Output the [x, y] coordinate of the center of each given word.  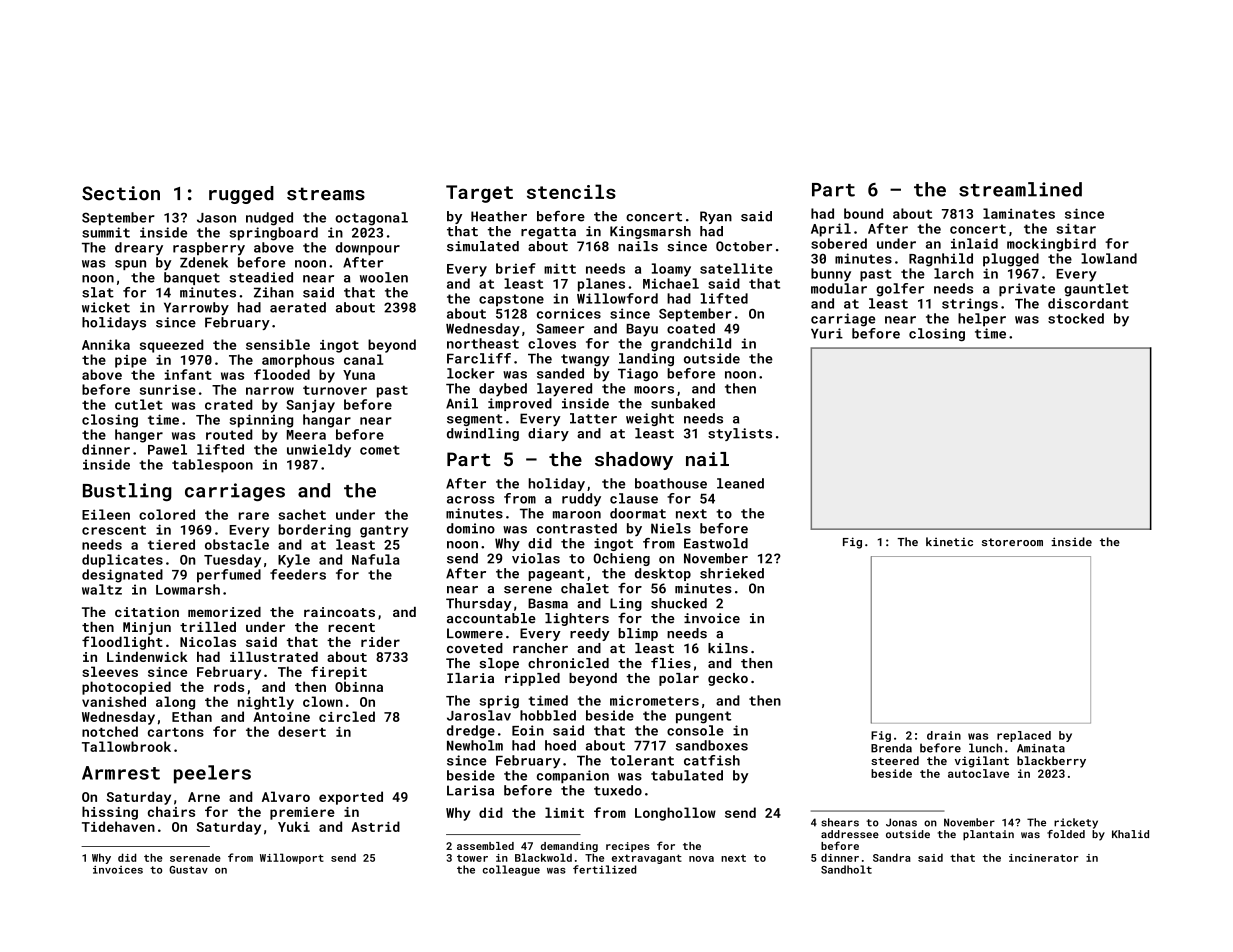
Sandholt [846, 869]
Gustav [188, 870]
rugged [241, 195]
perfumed [229, 576]
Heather [499, 216]
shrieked [732, 573]
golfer [900, 290]
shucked [679, 603]
